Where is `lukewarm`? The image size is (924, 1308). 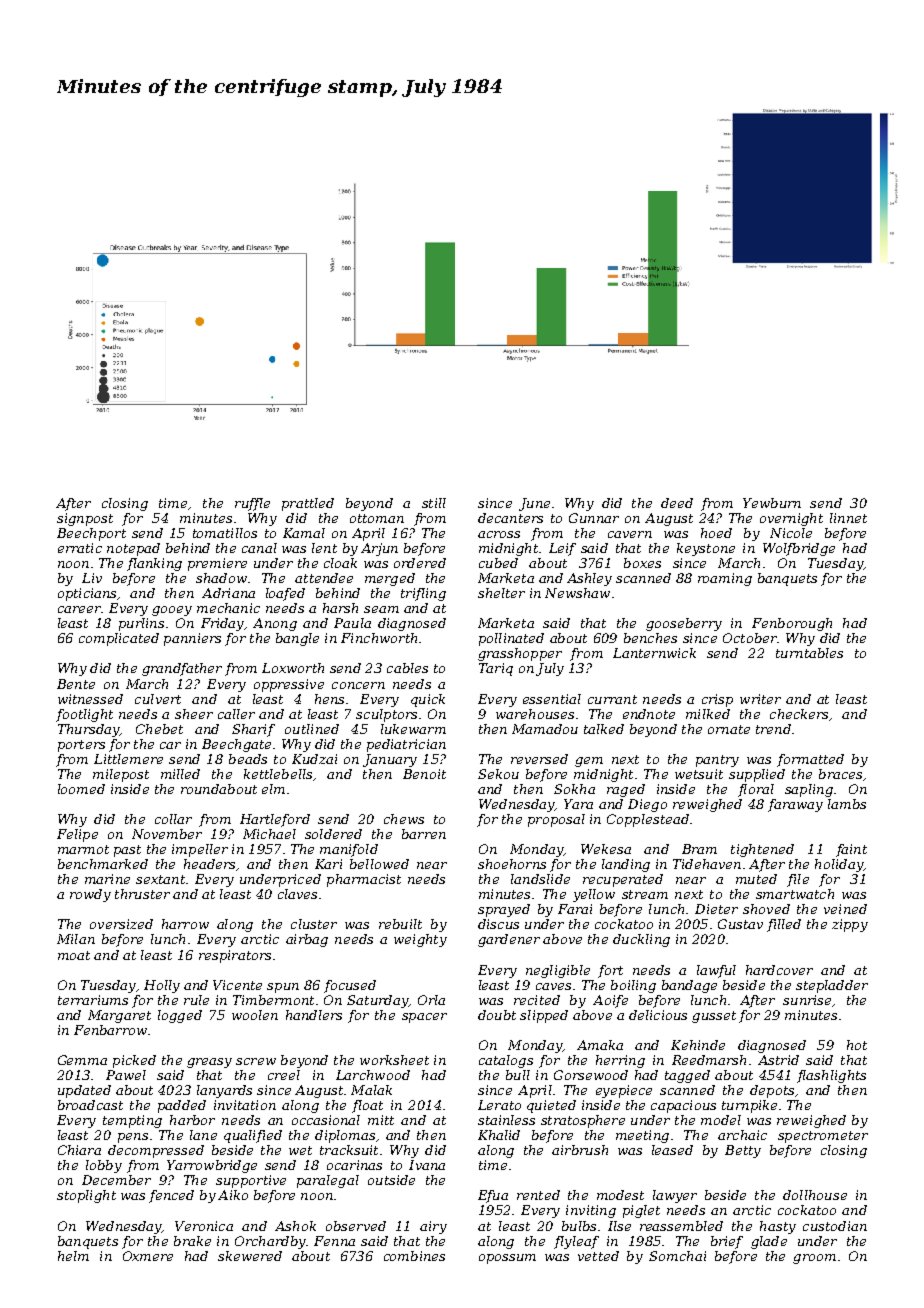
lukewarm is located at coordinates (413, 729).
